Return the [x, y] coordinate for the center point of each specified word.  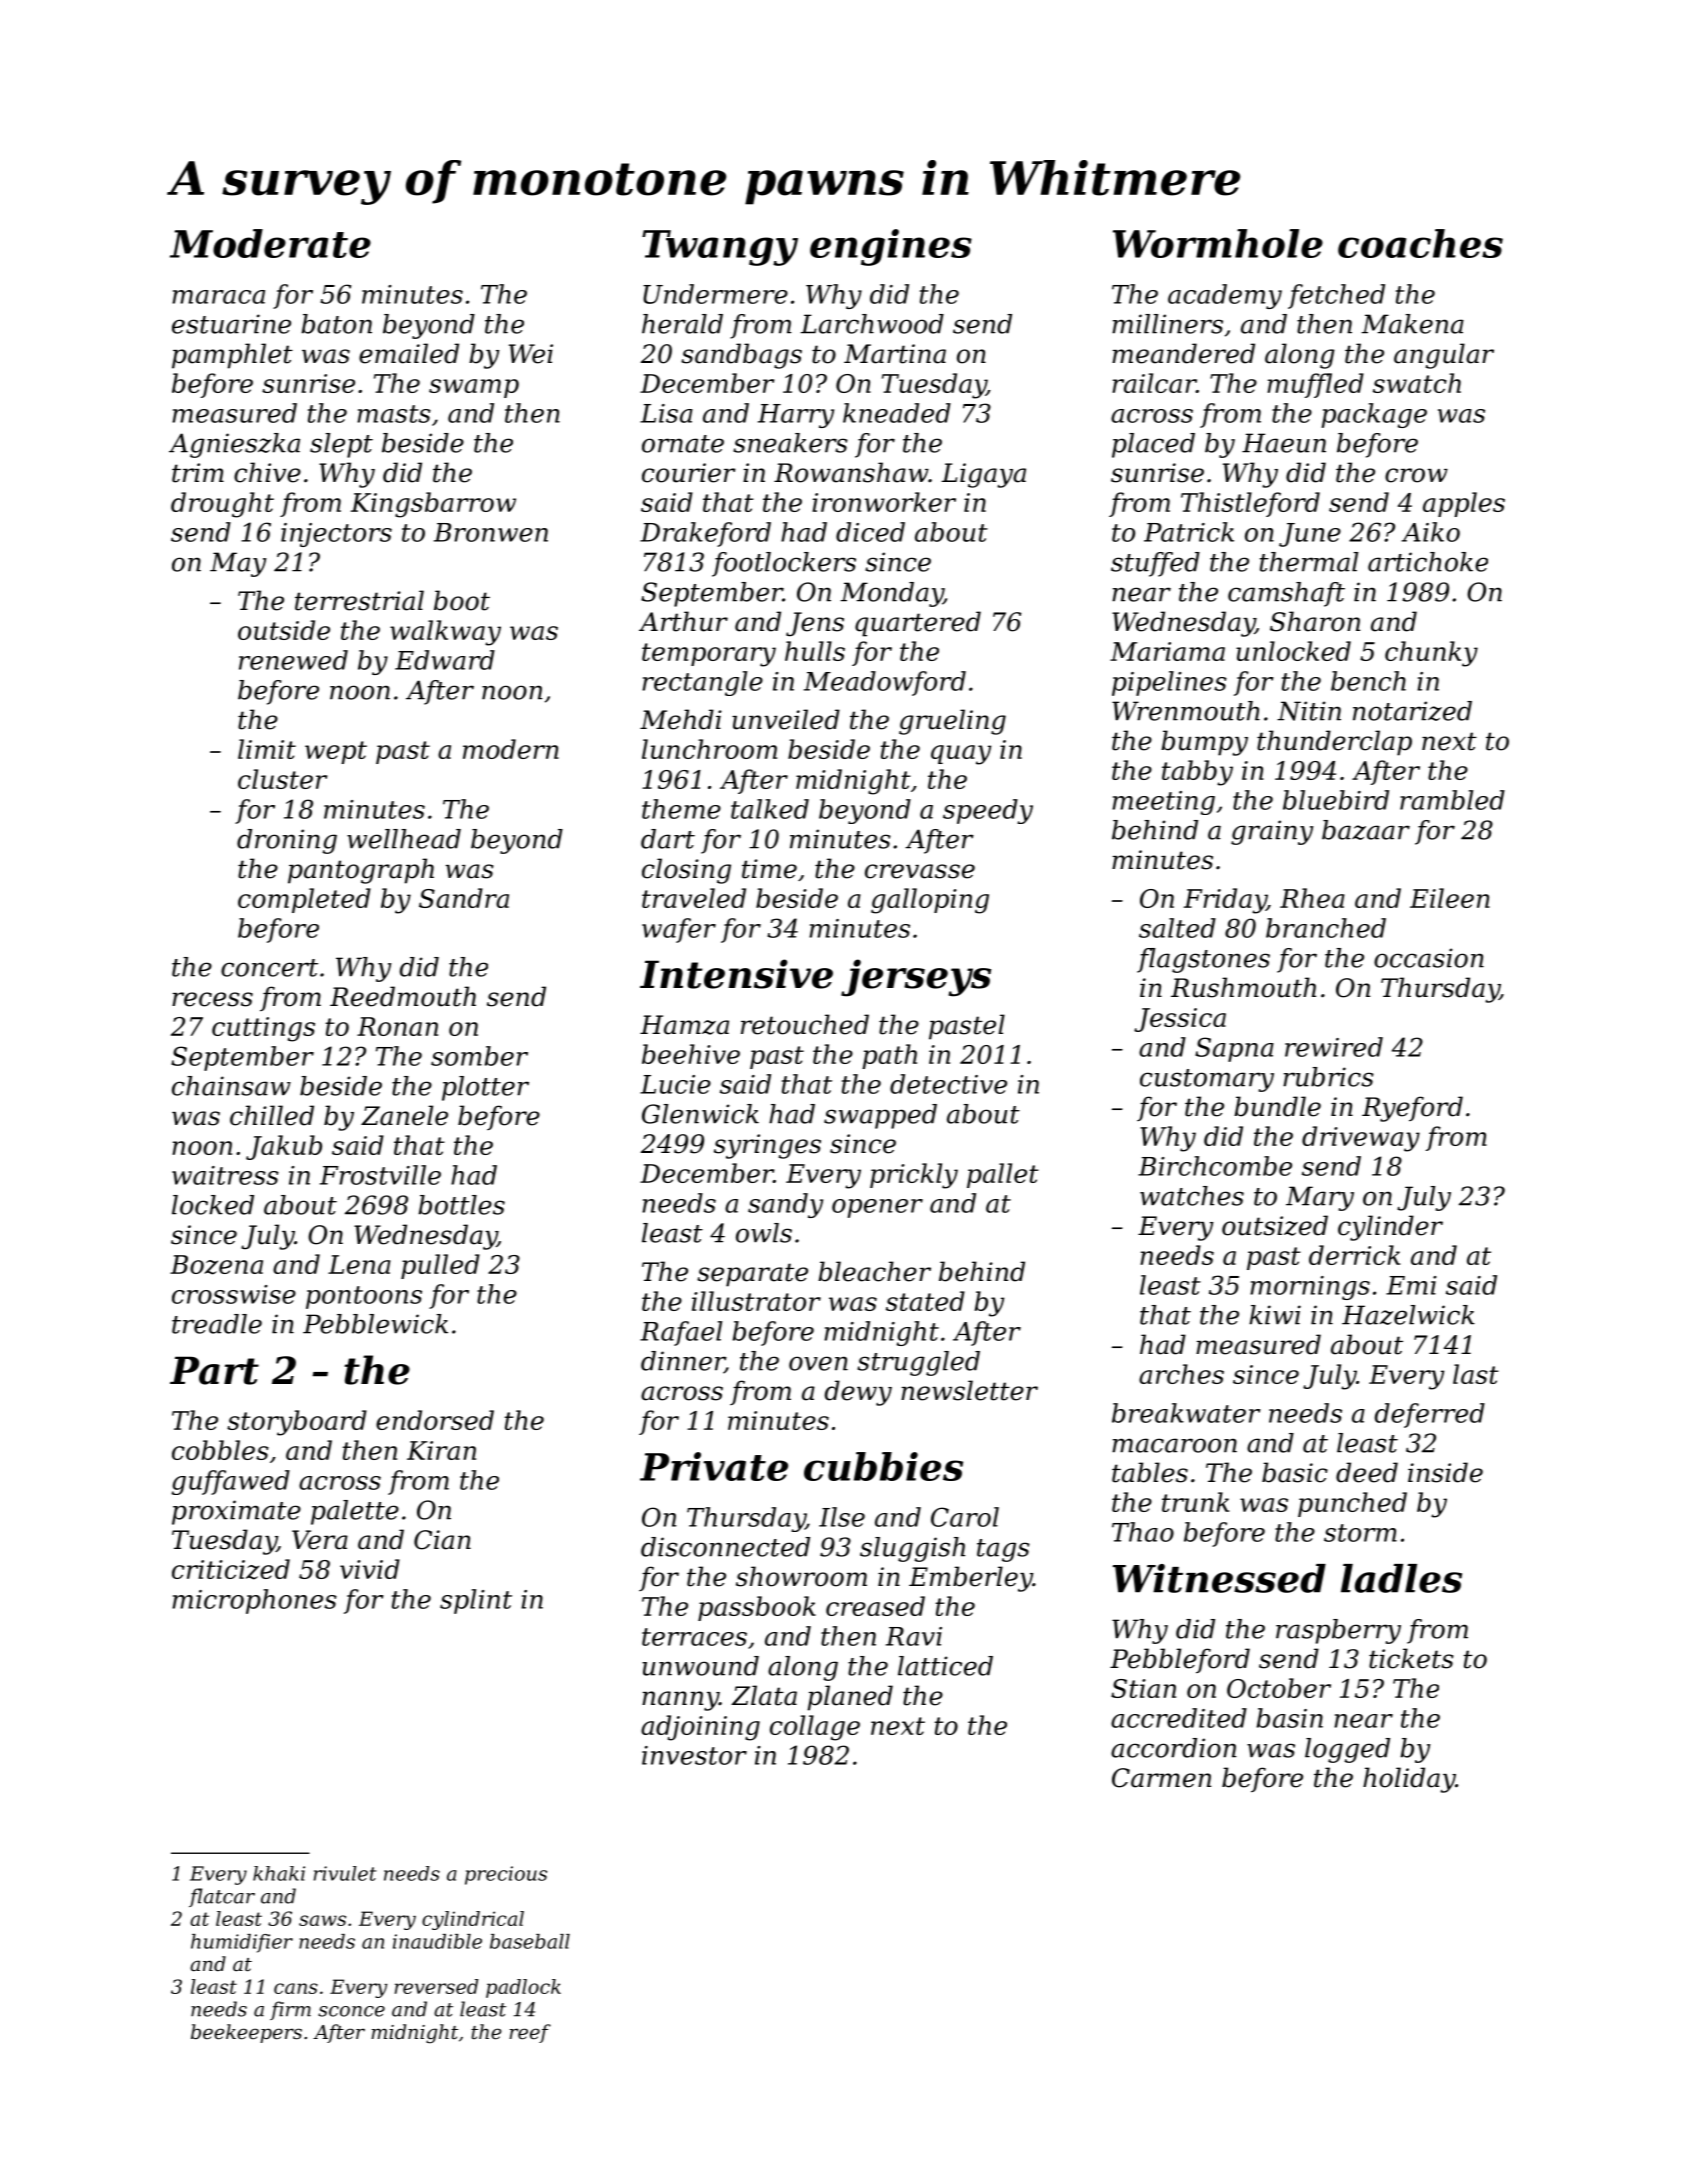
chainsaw [231, 1086]
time [769, 869]
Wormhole [1218, 243]
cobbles [220, 1450]
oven [818, 1363]
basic [1295, 1472]
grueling [952, 722]
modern [511, 749]
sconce [351, 2011]
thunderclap [1334, 743]
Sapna [1234, 1049]
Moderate [270, 243]
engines [891, 247]
